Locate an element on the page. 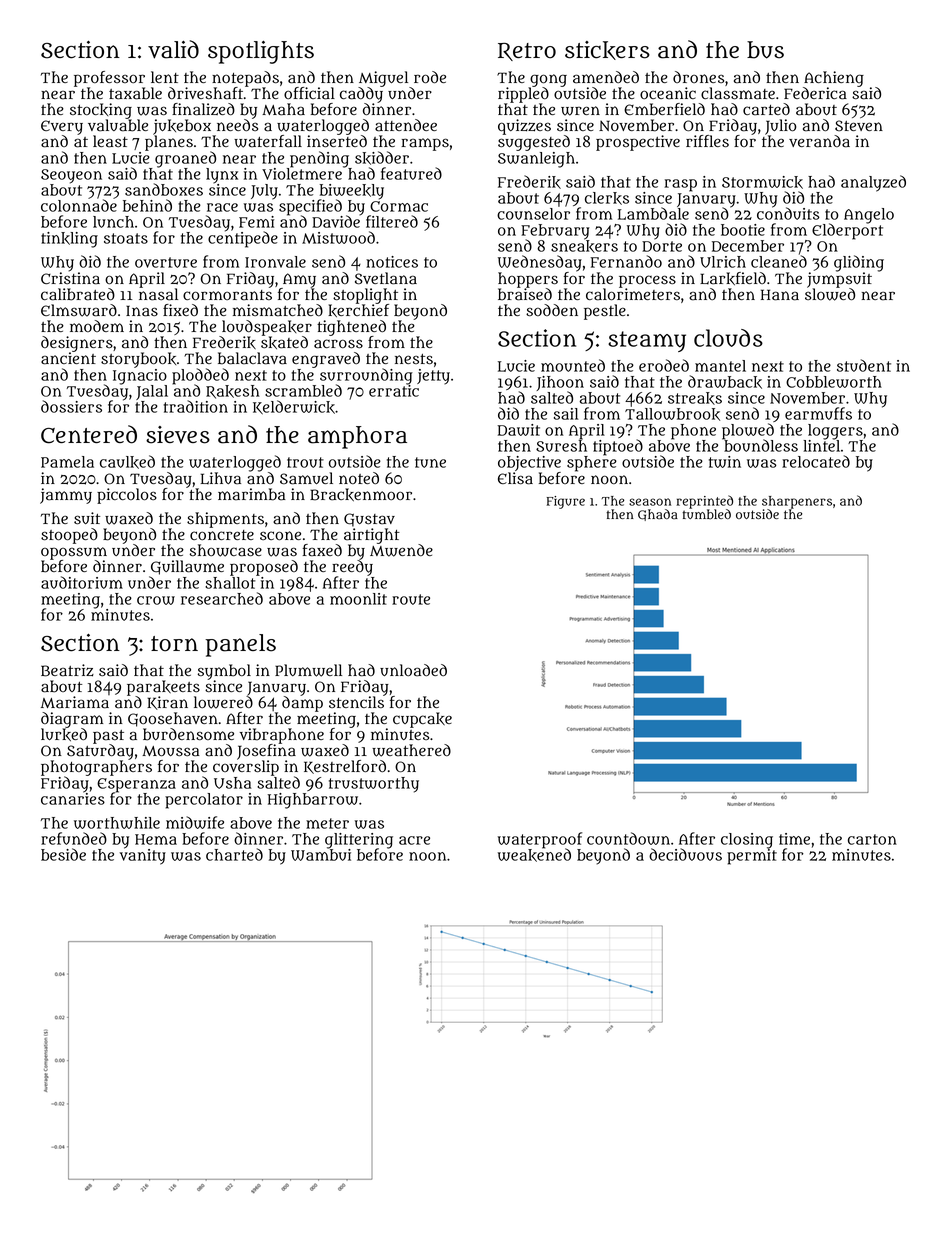  amended is located at coordinates (606, 77).
